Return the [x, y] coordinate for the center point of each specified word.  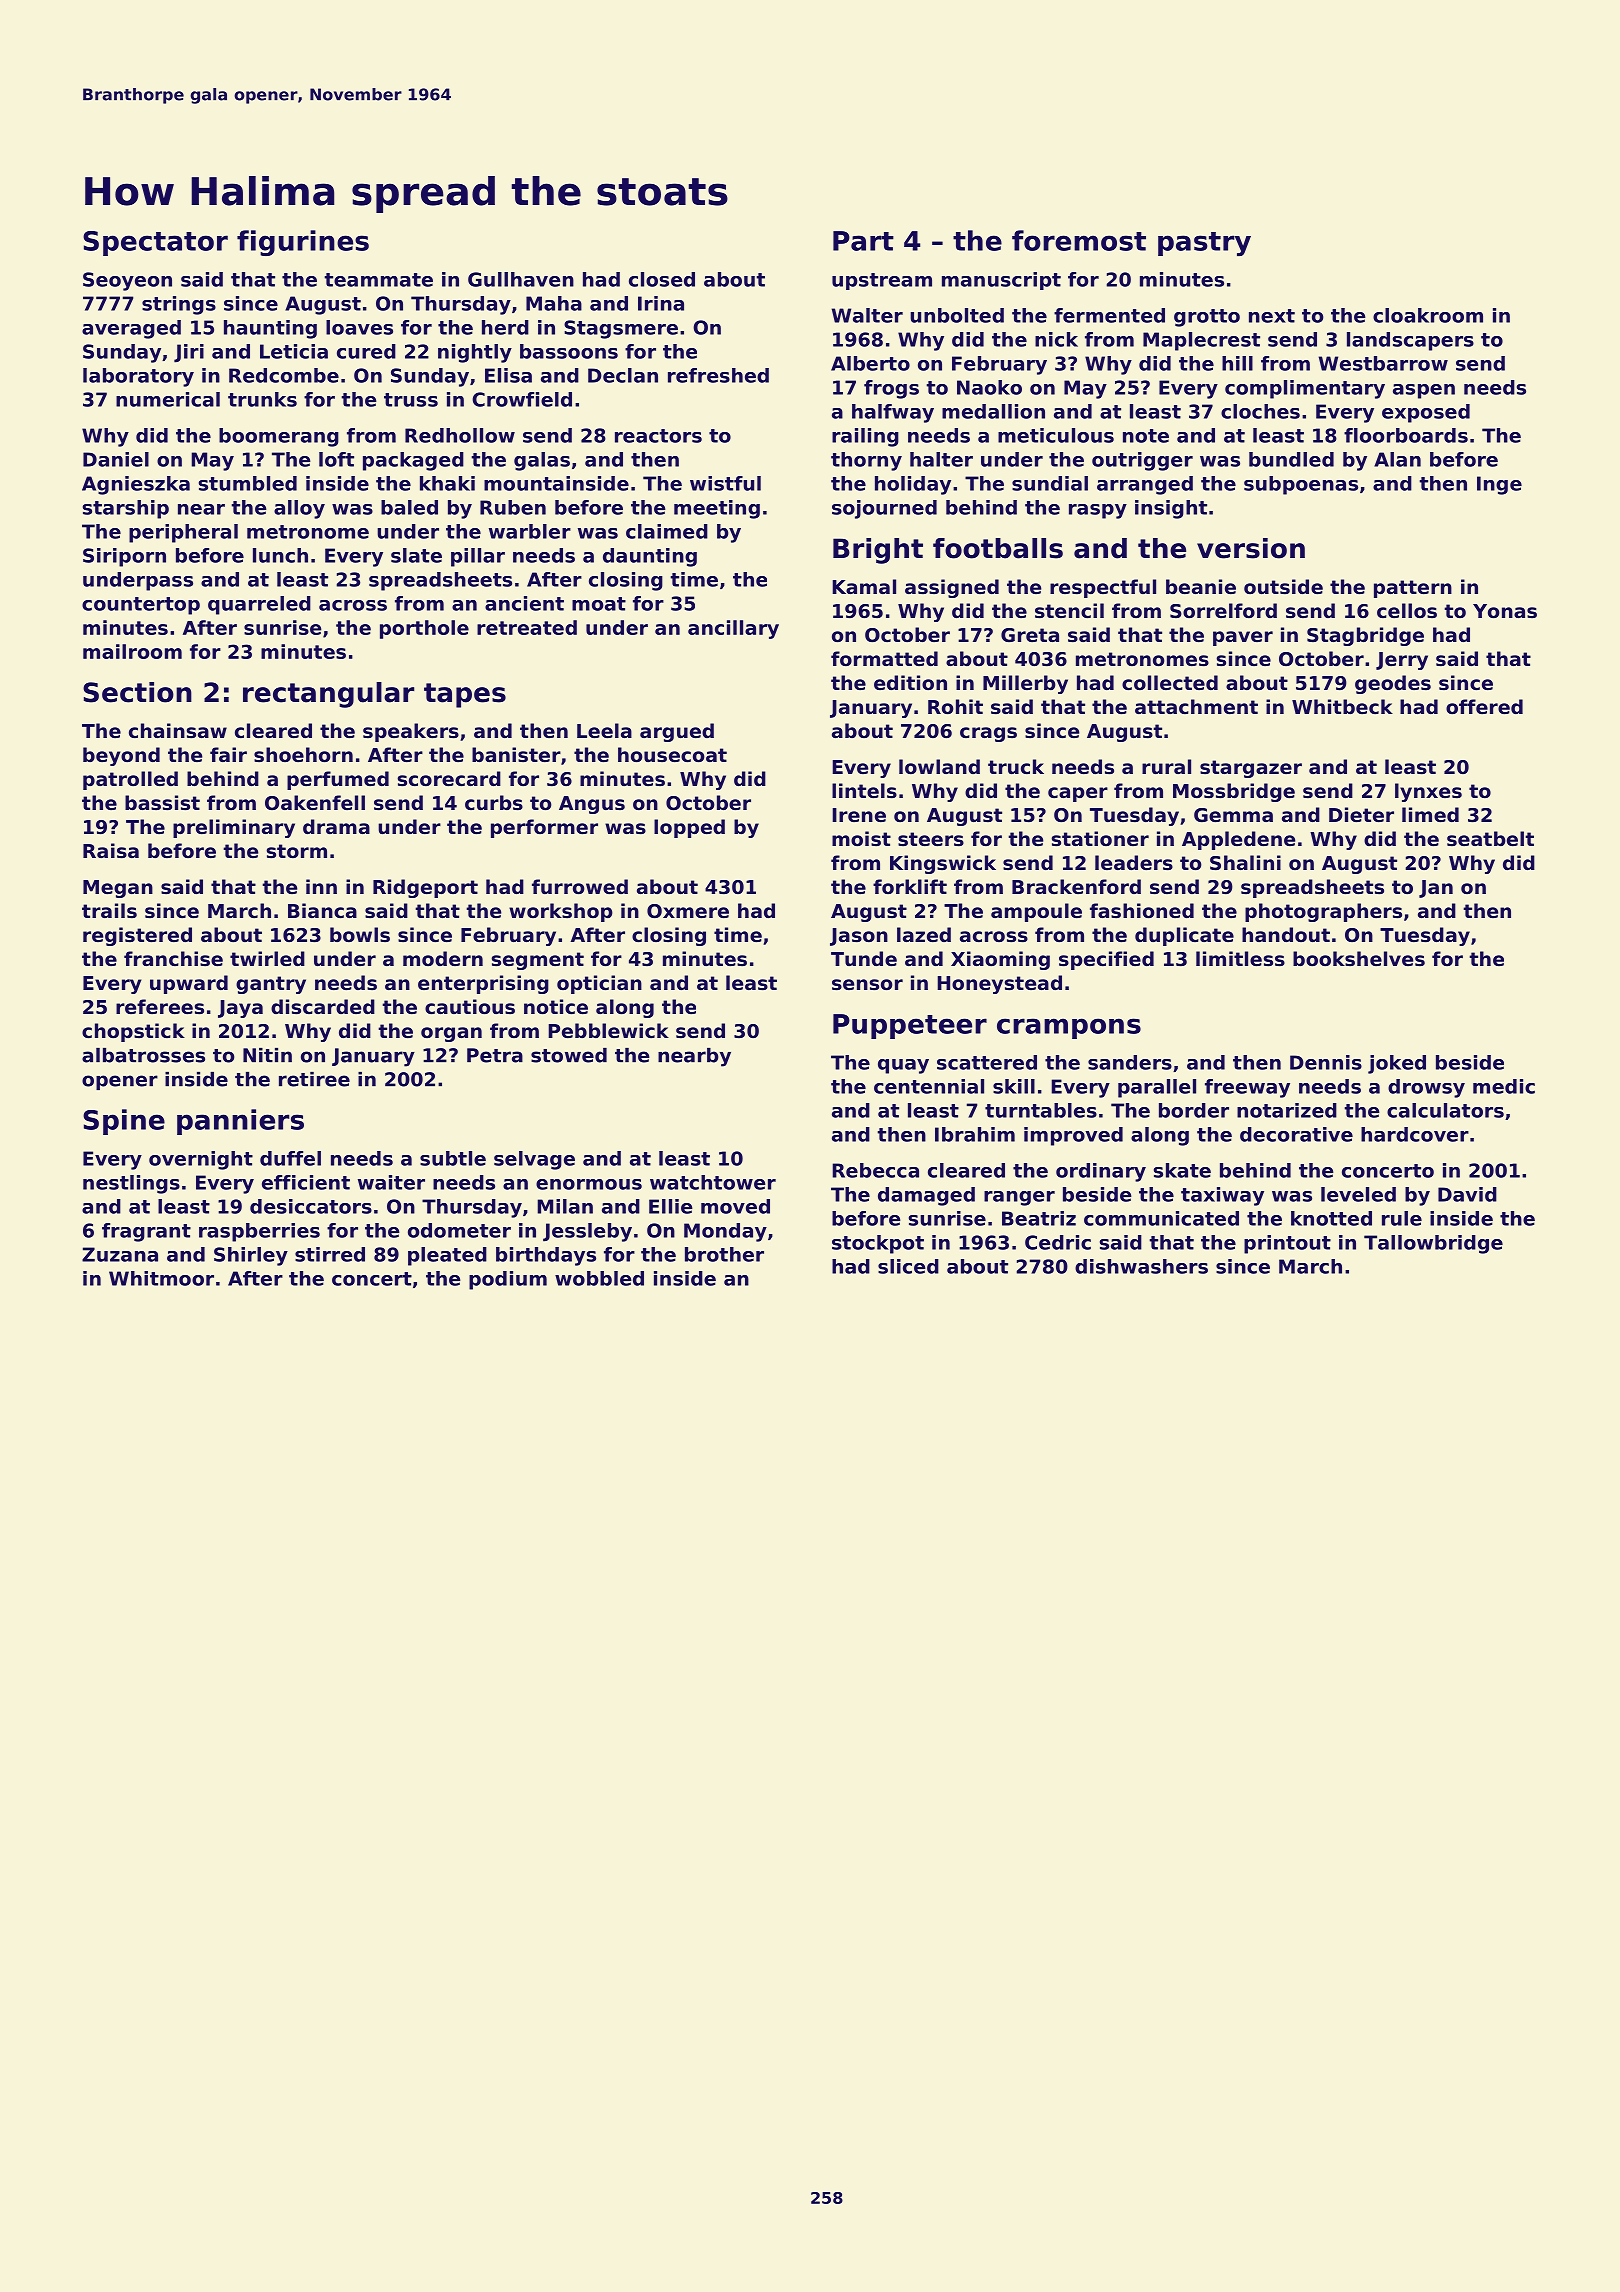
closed [662, 279]
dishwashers [1141, 1266]
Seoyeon [127, 281]
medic [1504, 1086]
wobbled [599, 1278]
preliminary [234, 828]
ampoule [1036, 912]
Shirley [251, 1256]
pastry [1204, 244]
